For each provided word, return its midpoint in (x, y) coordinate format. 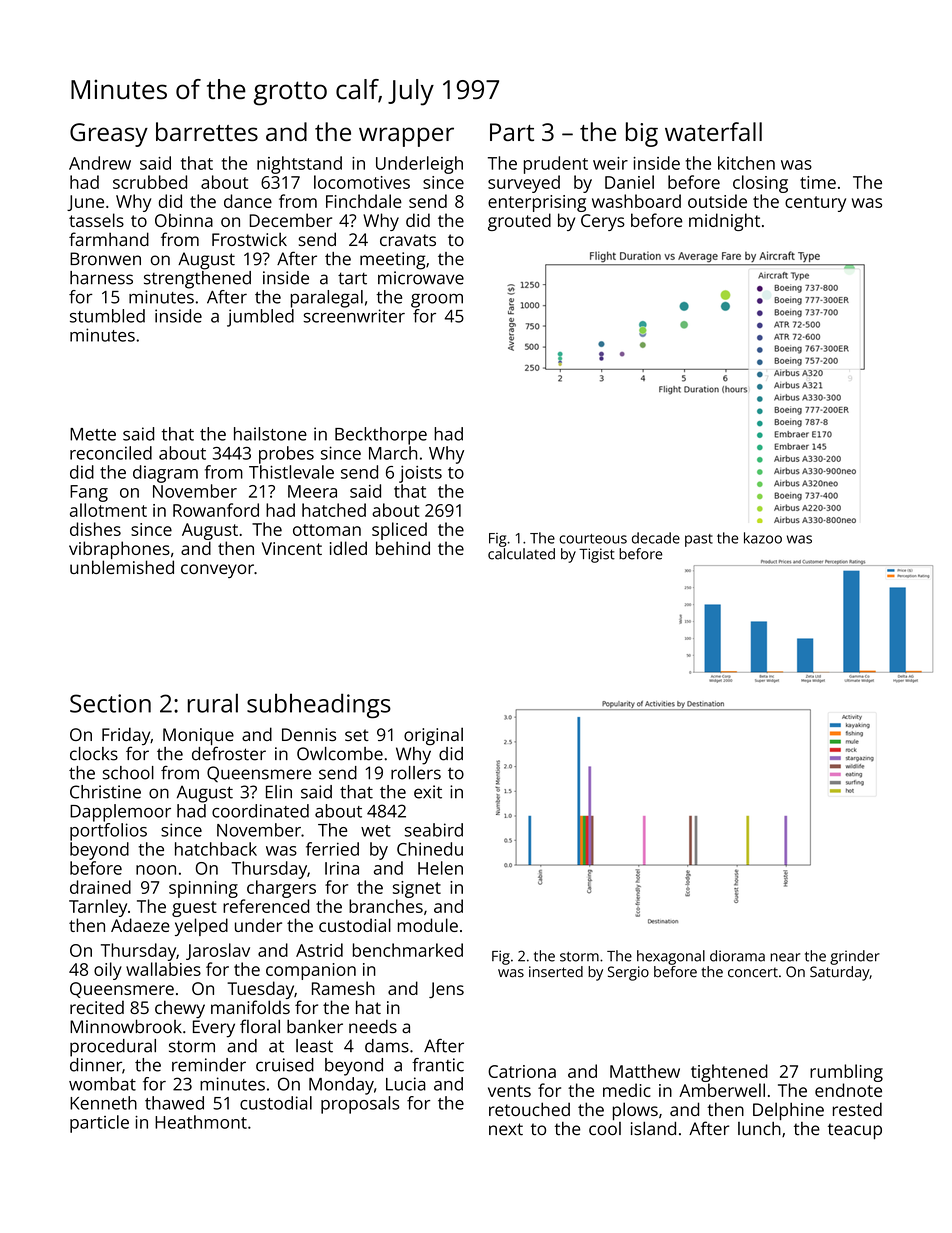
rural (213, 703)
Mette (93, 434)
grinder (855, 957)
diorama (737, 956)
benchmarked (408, 950)
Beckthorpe (381, 436)
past (699, 540)
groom (437, 300)
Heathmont (201, 1122)
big (642, 134)
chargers (281, 889)
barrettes (207, 131)
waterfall (713, 131)
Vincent (292, 548)
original (433, 736)
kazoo (763, 538)
